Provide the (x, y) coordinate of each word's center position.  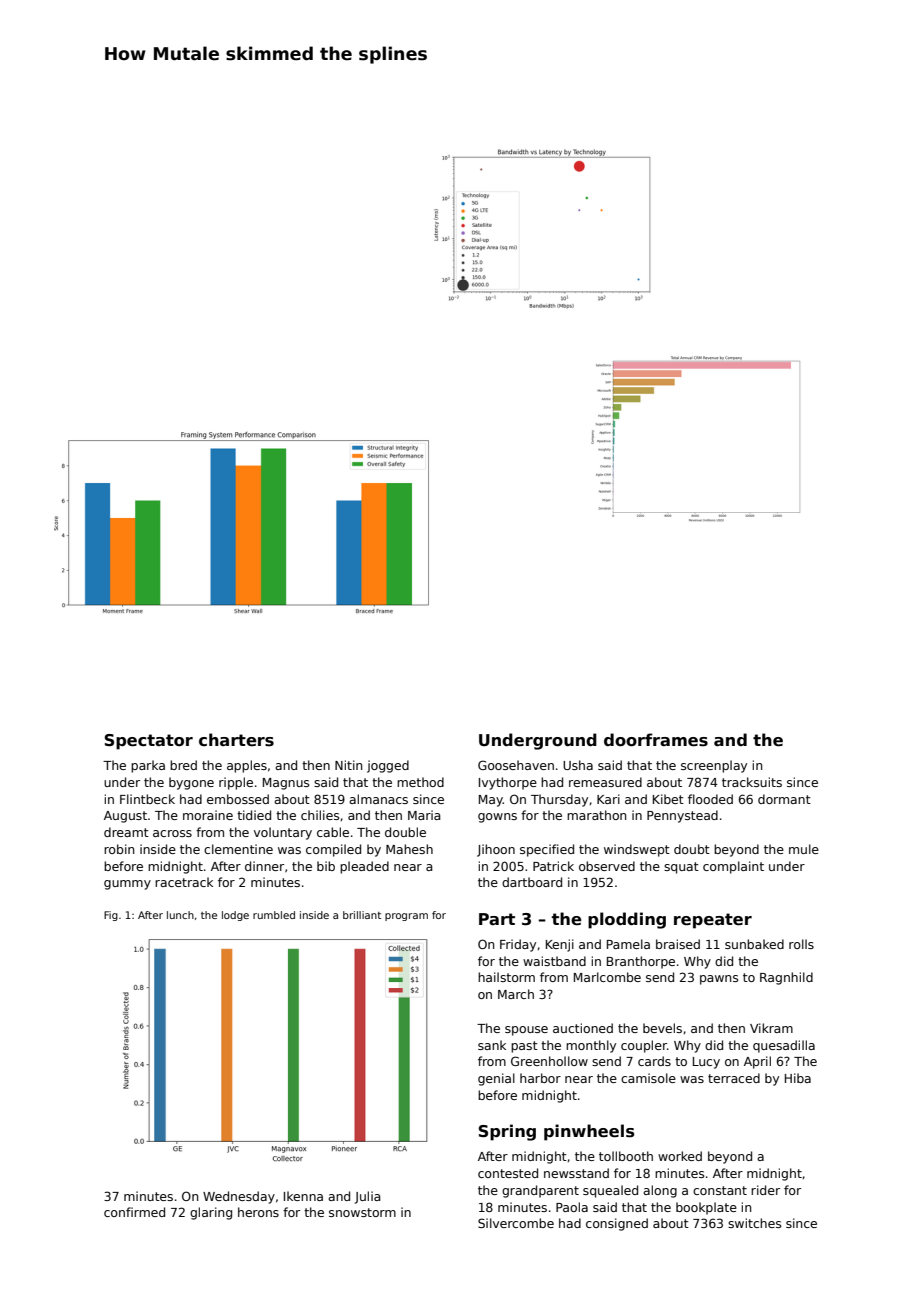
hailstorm (506, 977)
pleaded (364, 867)
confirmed (134, 1212)
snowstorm (362, 1212)
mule (804, 849)
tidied (254, 815)
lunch (180, 915)
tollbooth (626, 1156)
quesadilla (784, 1046)
